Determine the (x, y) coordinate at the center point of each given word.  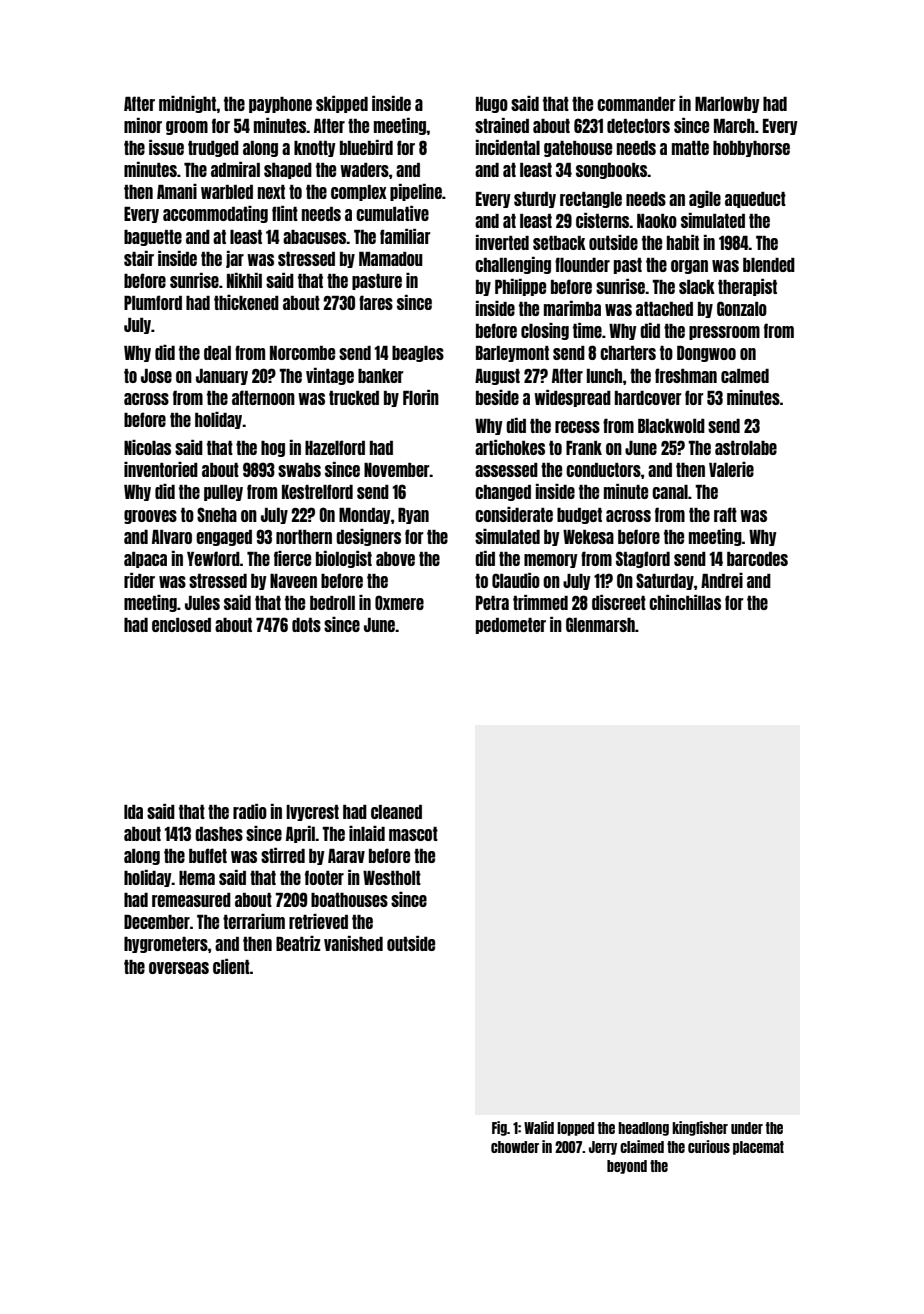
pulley (223, 493)
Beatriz (298, 943)
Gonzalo (742, 308)
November (397, 470)
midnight (187, 104)
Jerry (603, 1148)
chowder (515, 1147)
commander (636, 104)
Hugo (492, 105)
